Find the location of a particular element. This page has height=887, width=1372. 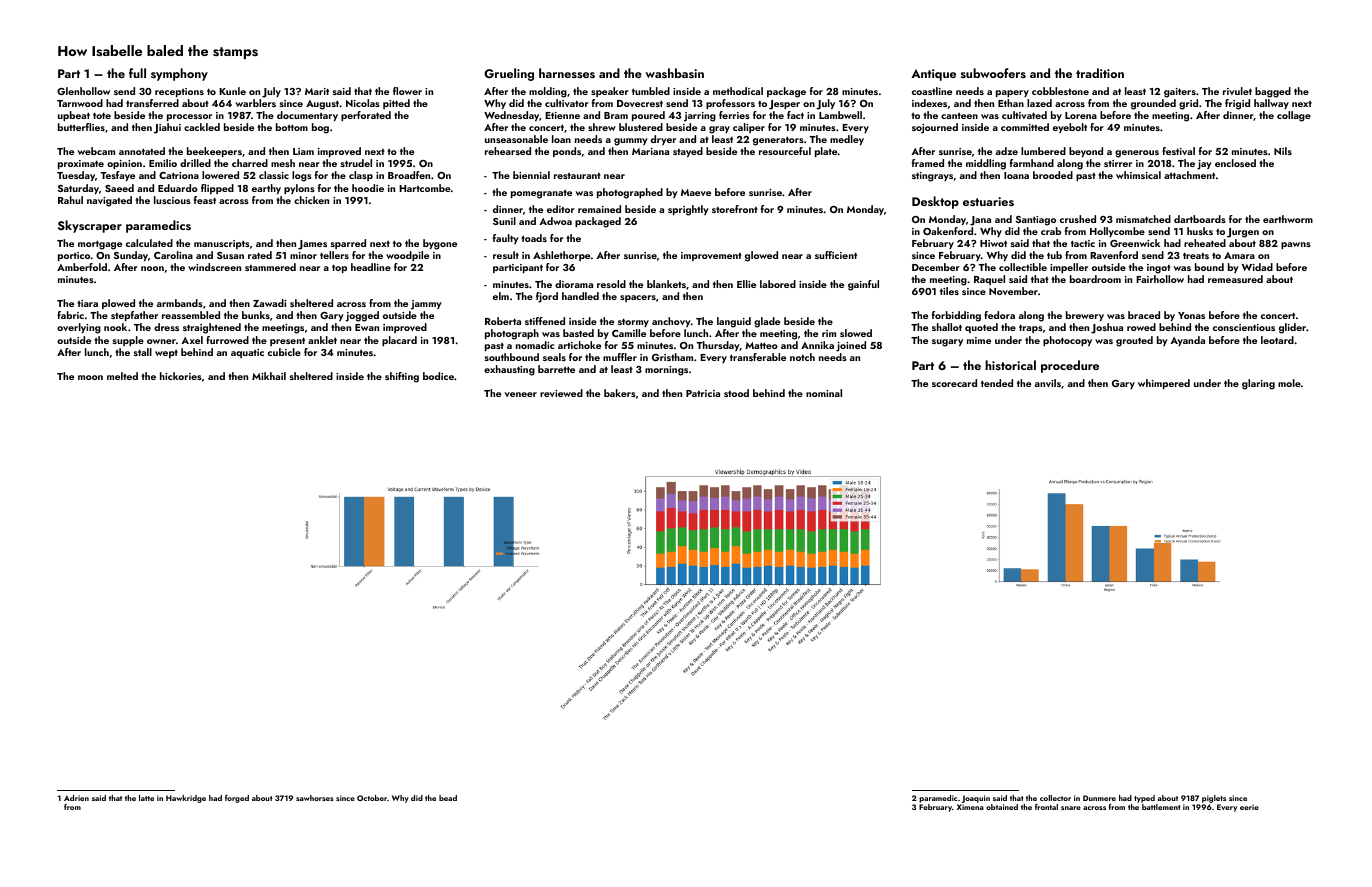

tradition is located at coordinates (1100, 73).
